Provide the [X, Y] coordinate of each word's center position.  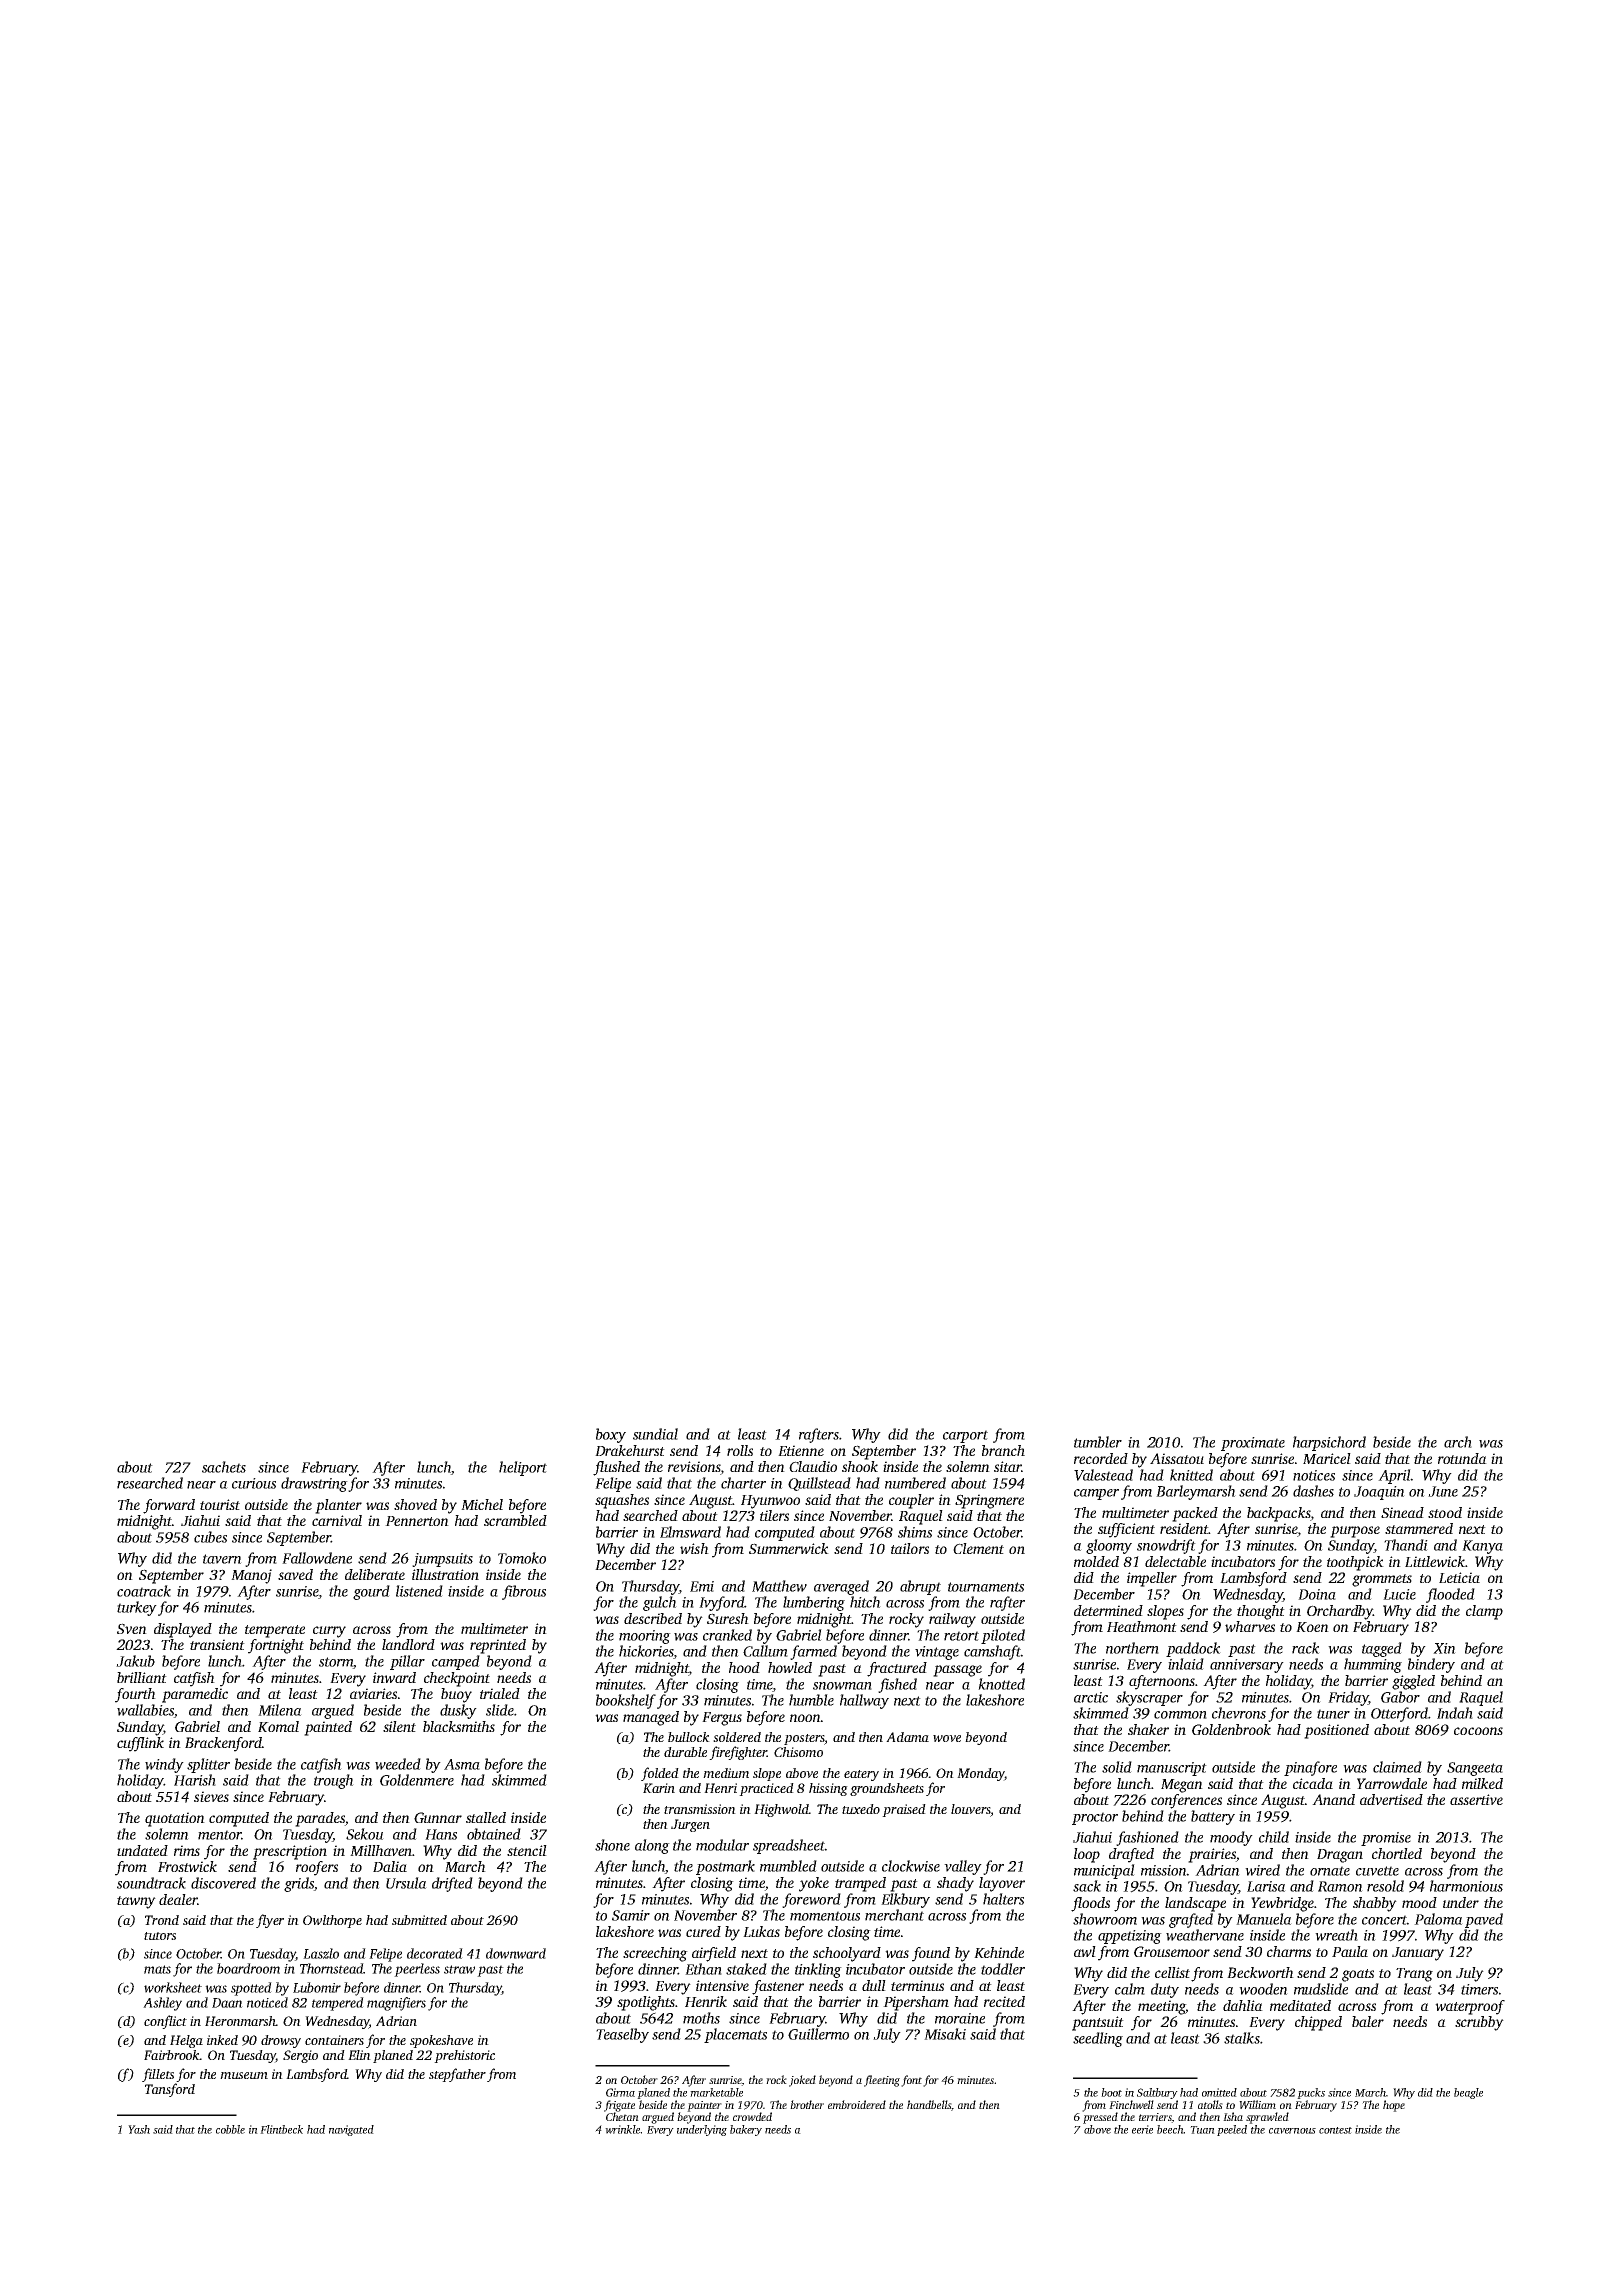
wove [947, 1738]
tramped [860, 1884]
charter [743, 1483]
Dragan [1340, 1856]
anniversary [1247, 1666]
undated [142, 1850]
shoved [415, 1504]
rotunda [1462, 1458]
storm [336, 1663]
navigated [351, 2130]
